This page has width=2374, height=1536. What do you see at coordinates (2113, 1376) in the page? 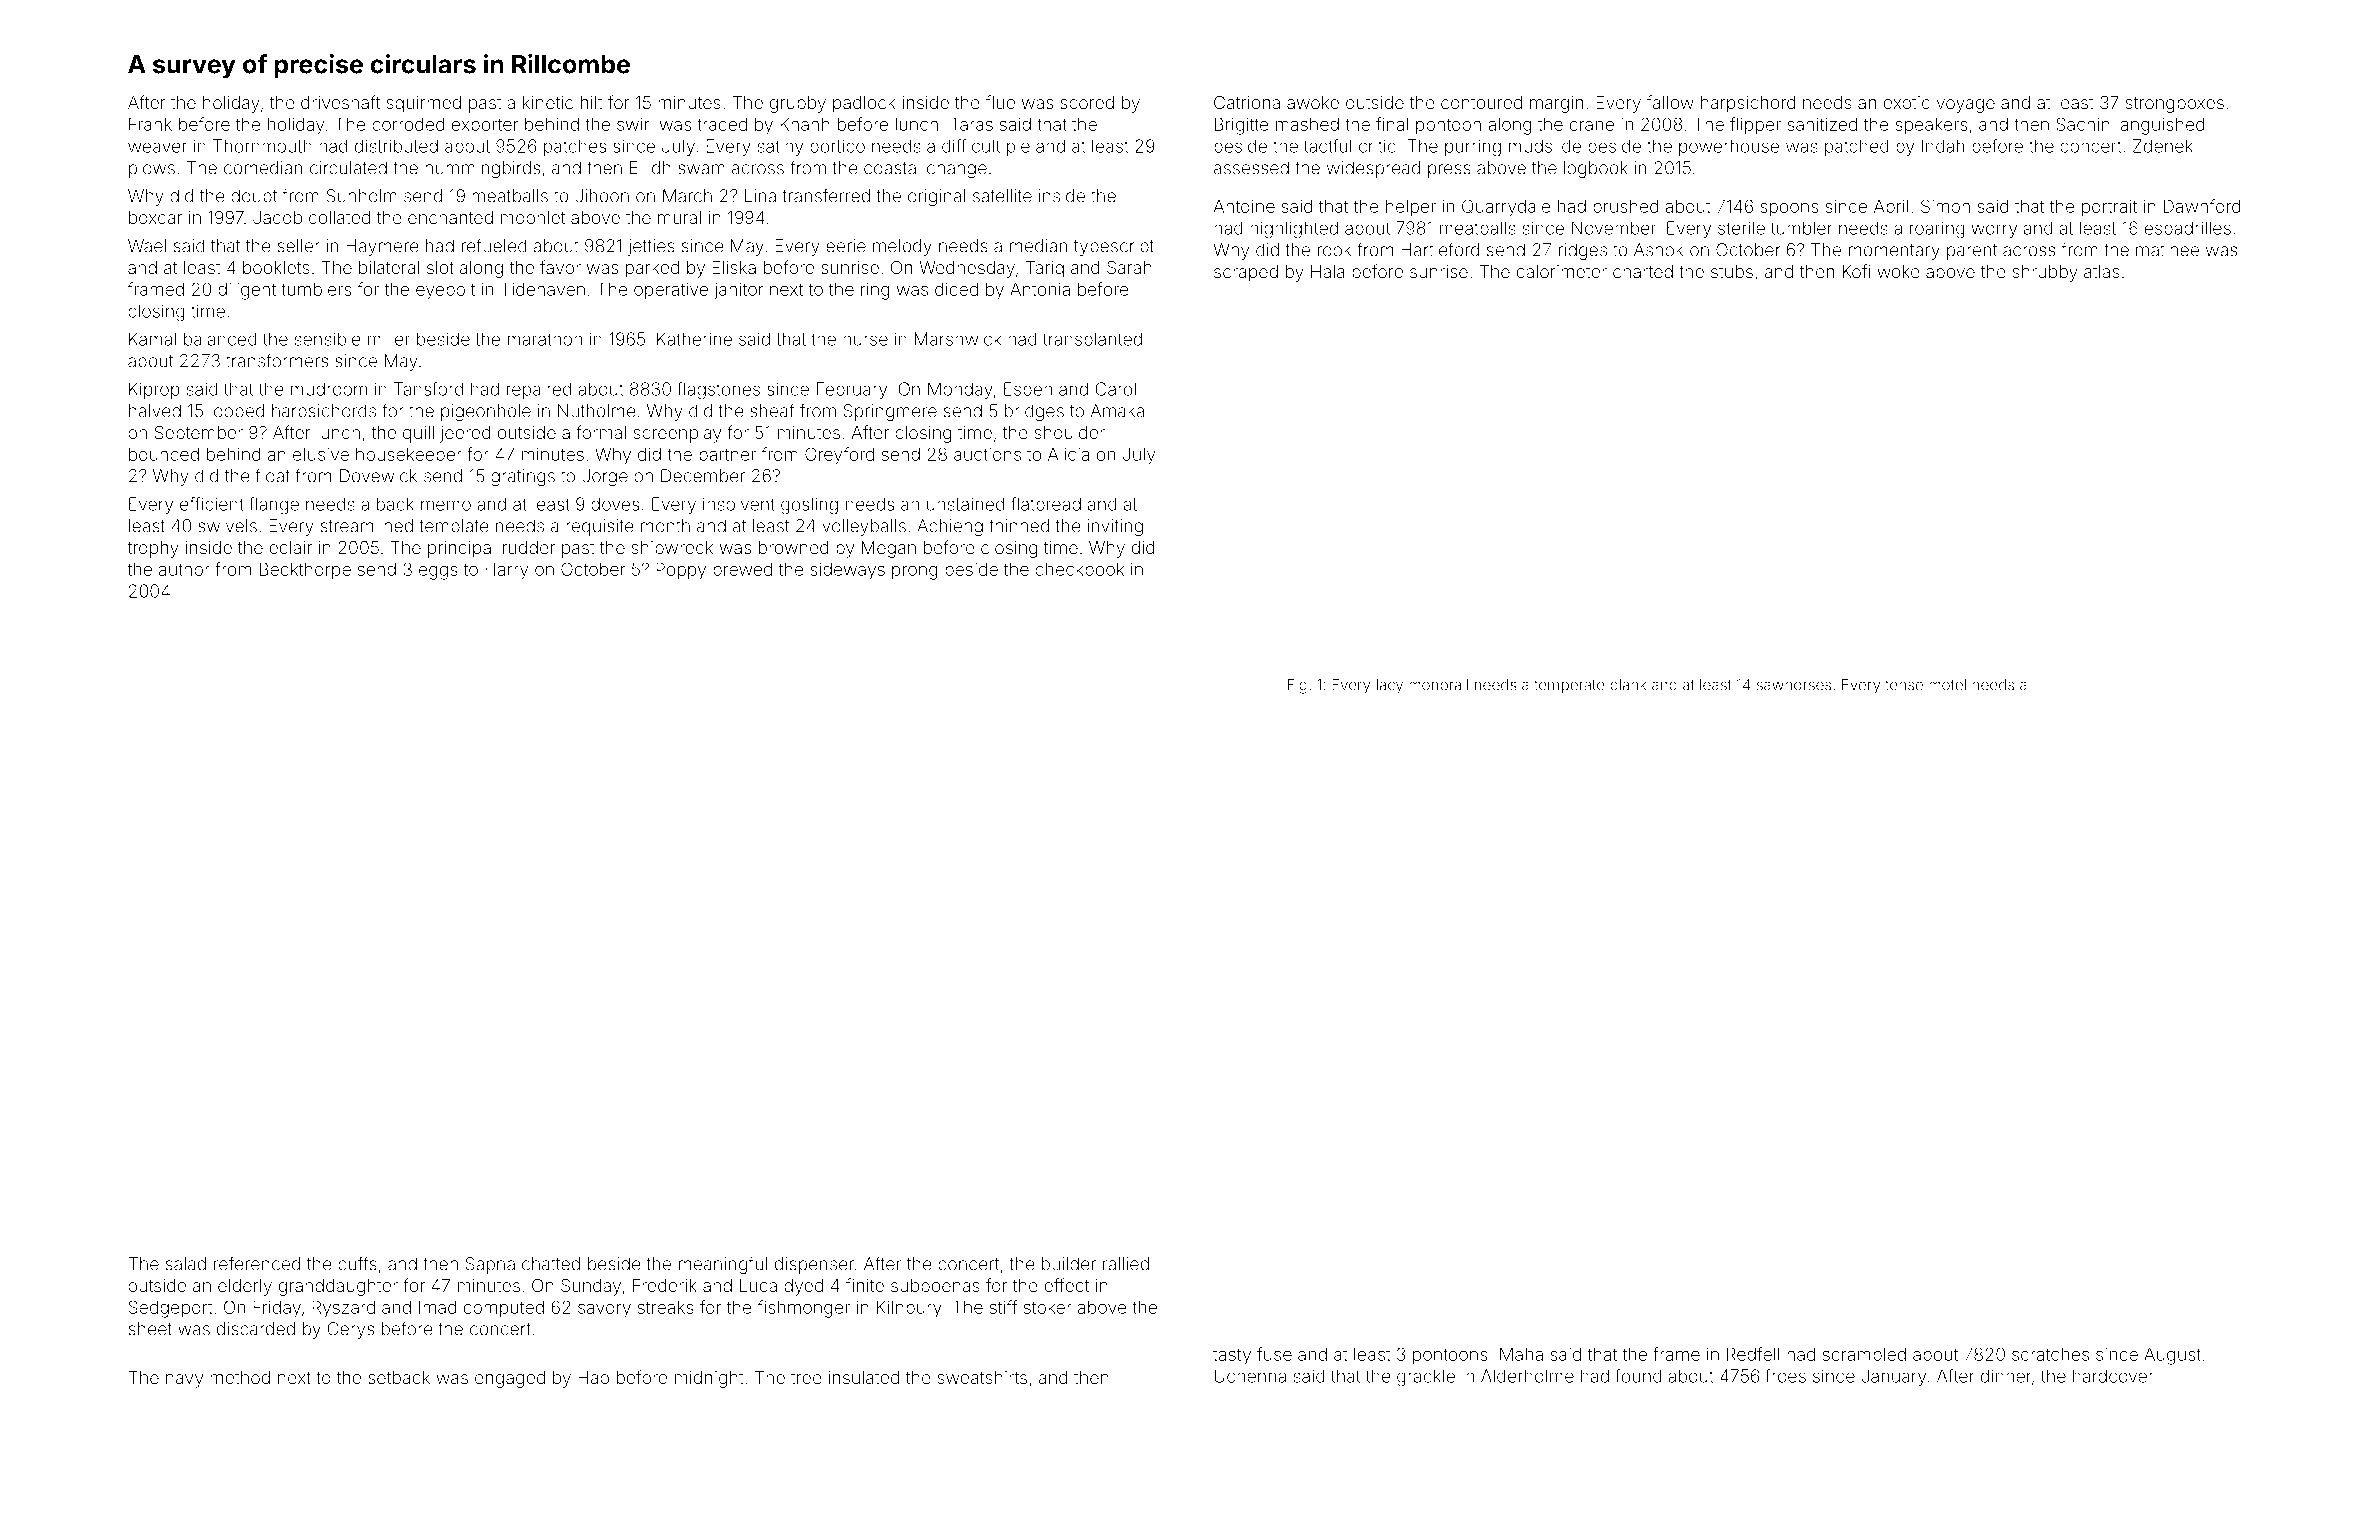
I see `hardcover` at bounding box center [2113, 1376].
